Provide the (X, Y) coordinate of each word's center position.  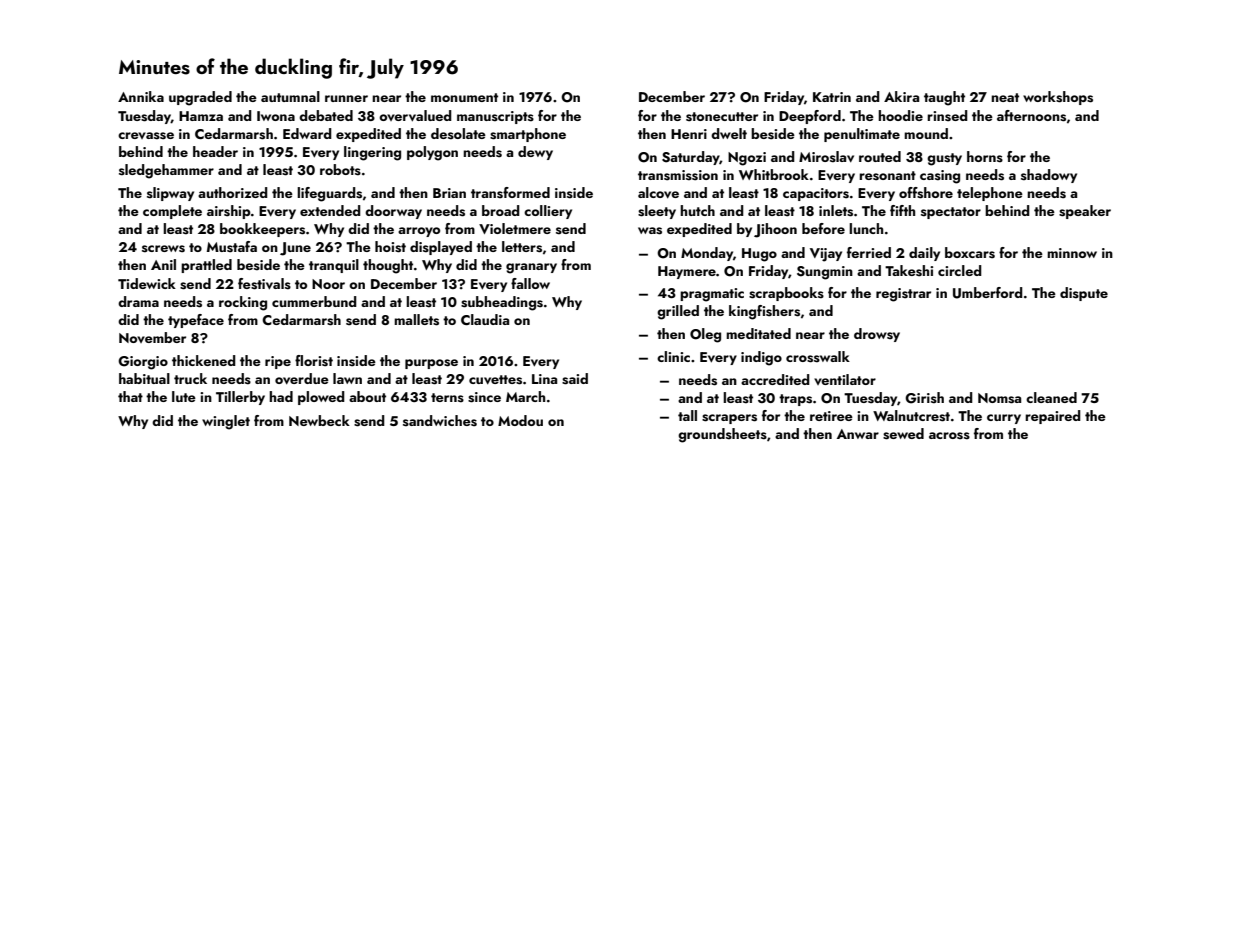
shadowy (1049, 176)
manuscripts (495, 117)
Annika (141, 96)
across (949, 436)
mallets (416, 320)
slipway (170, 194)
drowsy (877, 335)
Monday (707, 254)
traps (795, 400)
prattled (206, 266)
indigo (761, 358)
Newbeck (319, 420)
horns (985, 157)
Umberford (988, 293)
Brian (449, 193)
